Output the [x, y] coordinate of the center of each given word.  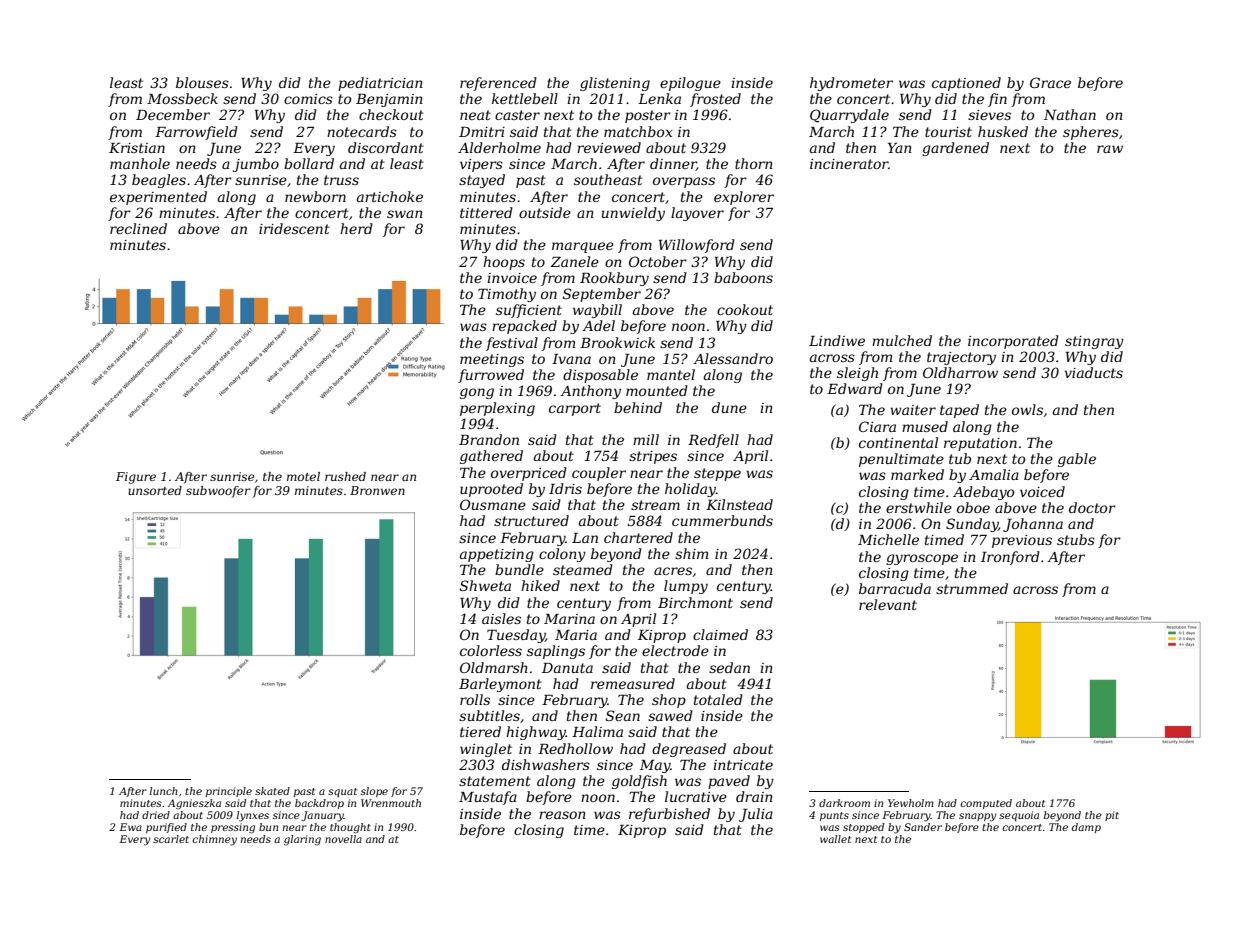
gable [1077, 460]
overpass [684, 182]
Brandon [489, 439]
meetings [492, 360]
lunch [164, 791]
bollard [309, 163]
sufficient [529, 311]
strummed [972, 588]
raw [1110, 149]
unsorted [155, 490]
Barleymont [500, 685]
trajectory [961, 358]
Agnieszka [194, 804]
